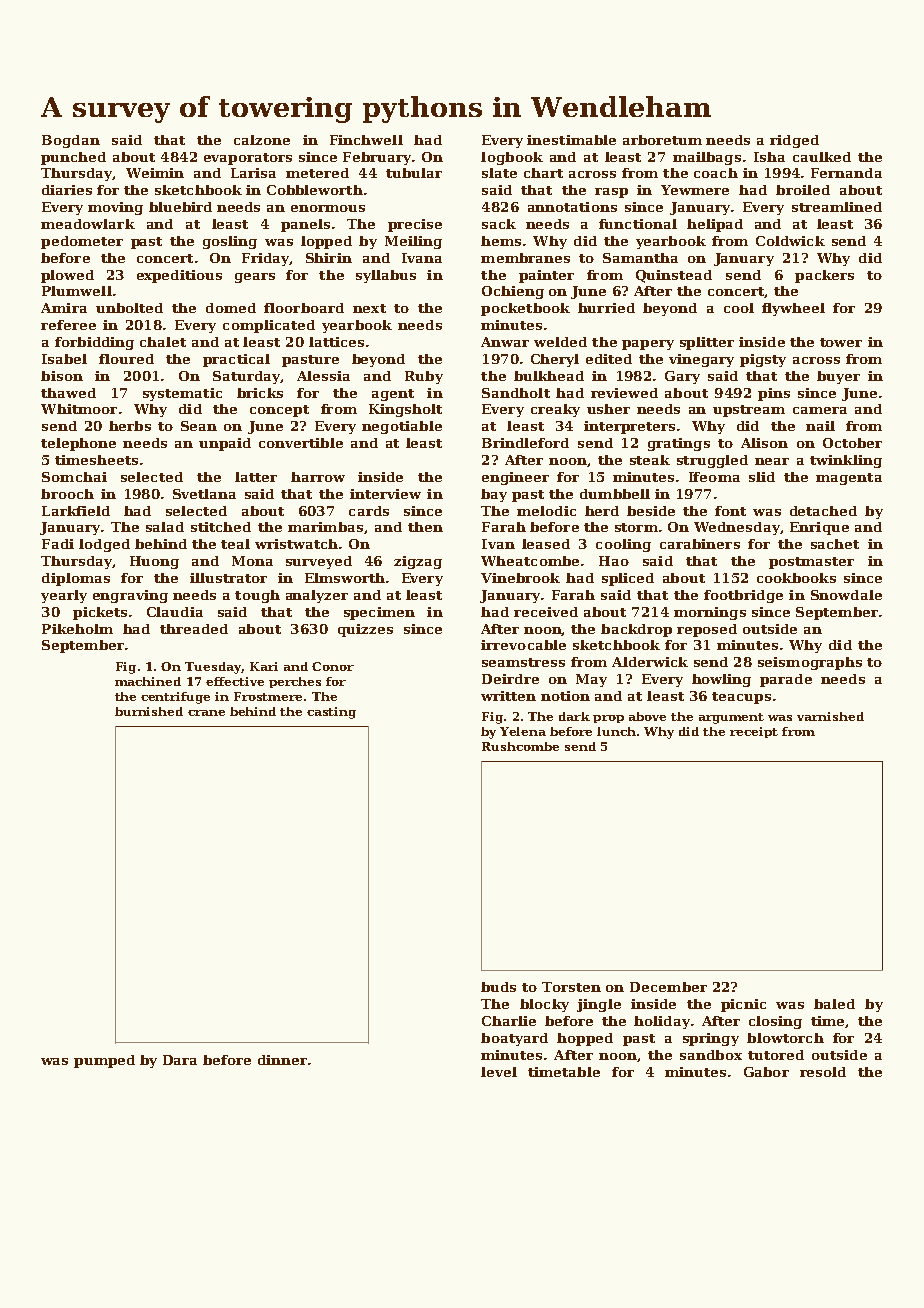 The image size is (924, 1308). Describe the element at coordinates (282, 1060) in the screenshot. I see `dinner` at that location.
